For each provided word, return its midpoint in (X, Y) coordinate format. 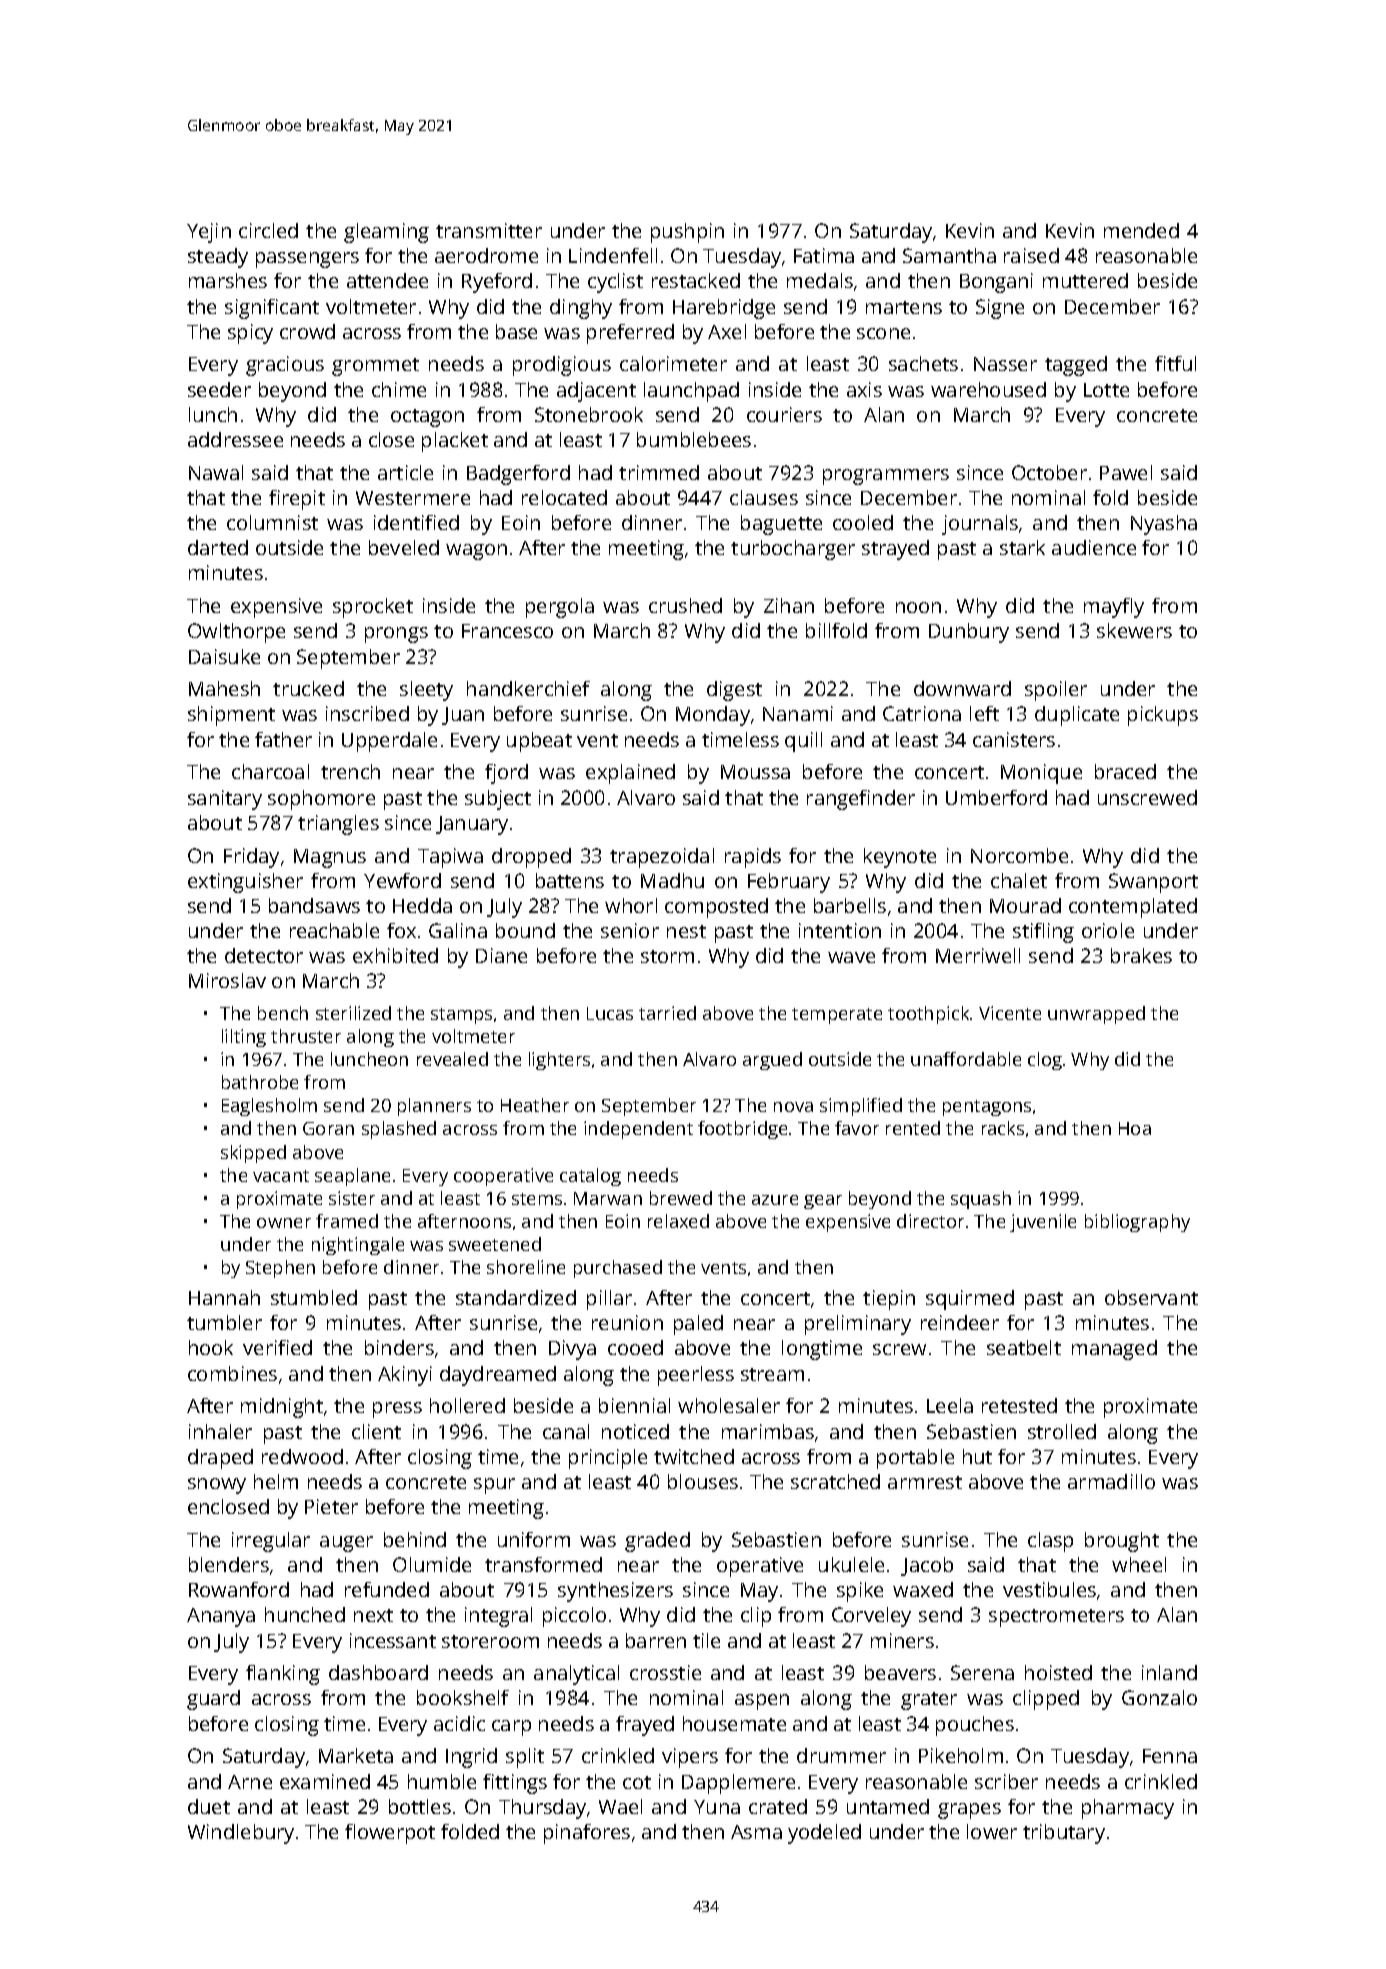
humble (442, 1781)
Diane (501, 955)
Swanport (1153, 883)
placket (455, 442)
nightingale (358, 1246)
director (930, 1221)
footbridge (742, 1130)
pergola (560, 608)
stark (1022, 547)
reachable (334, 930)
